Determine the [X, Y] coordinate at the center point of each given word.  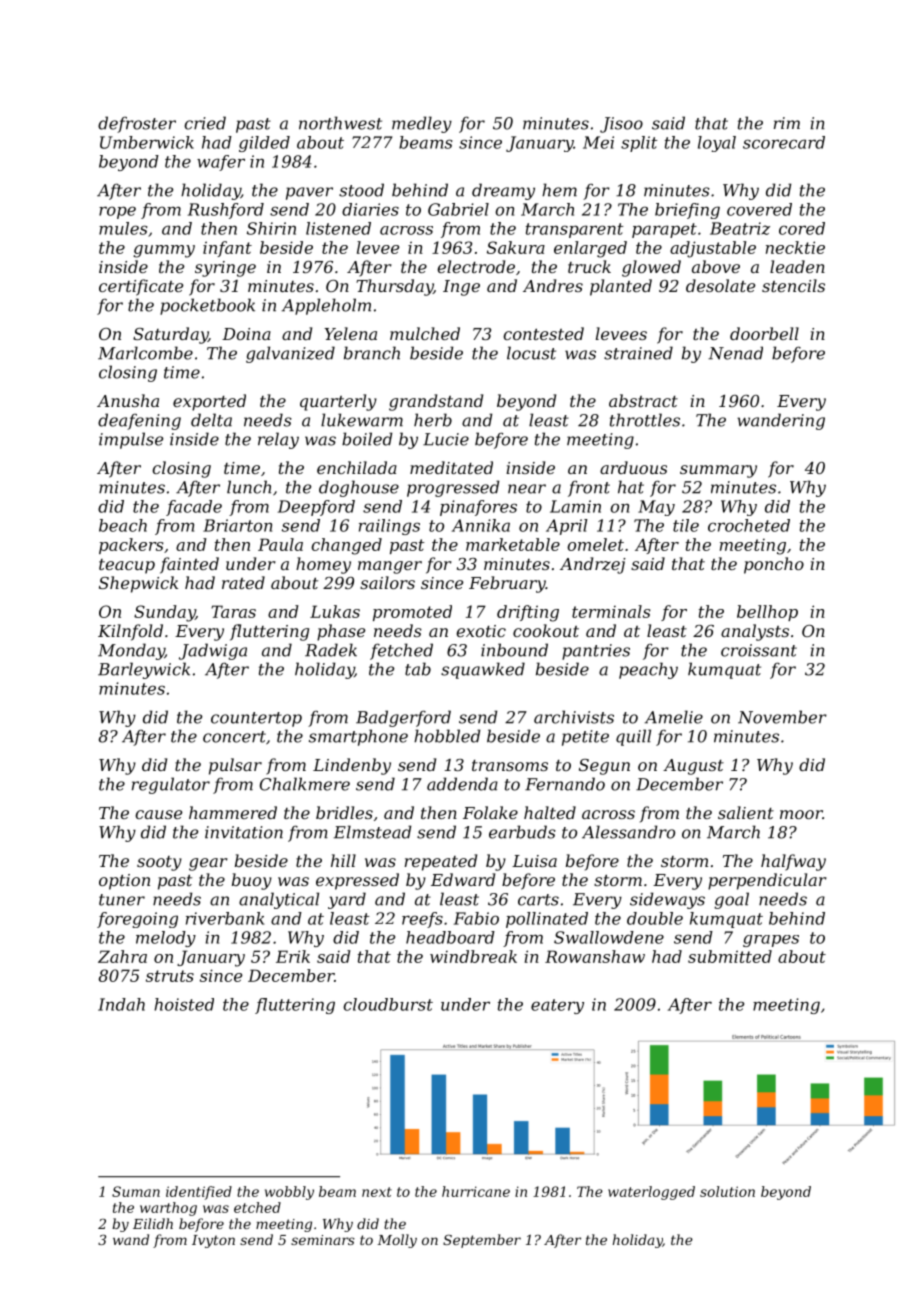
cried [205, 123]
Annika [481, 525]
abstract [643, 400]
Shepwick [138, 584]
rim [787, 123]
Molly [397, 1241]
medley [422, 124]
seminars [323, 1240]
